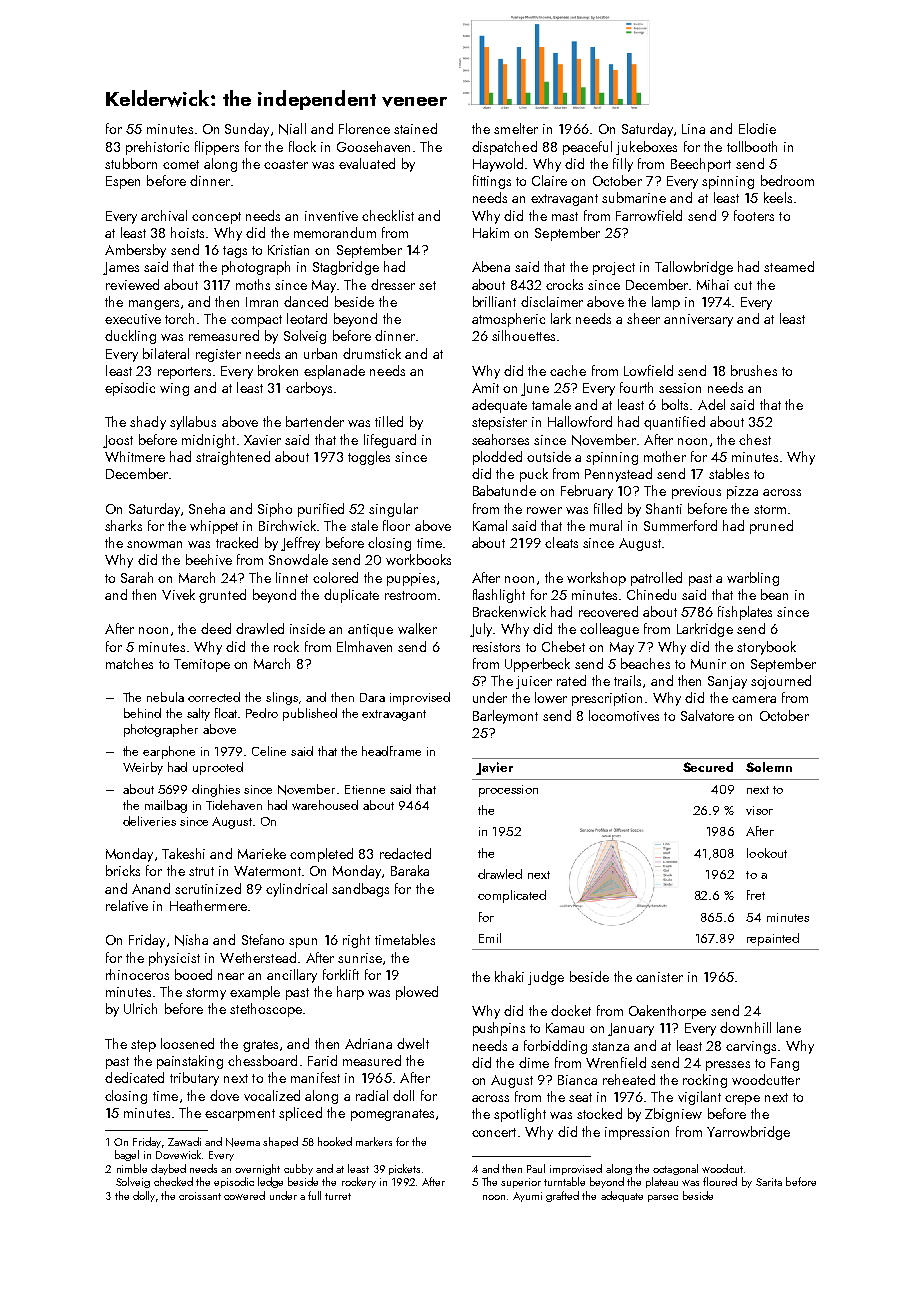 The width and height of the page is (924, 1308). What do you see at coordinates (292, 577) in the page?
I see `linnet` at bounding box center [292, 577].
